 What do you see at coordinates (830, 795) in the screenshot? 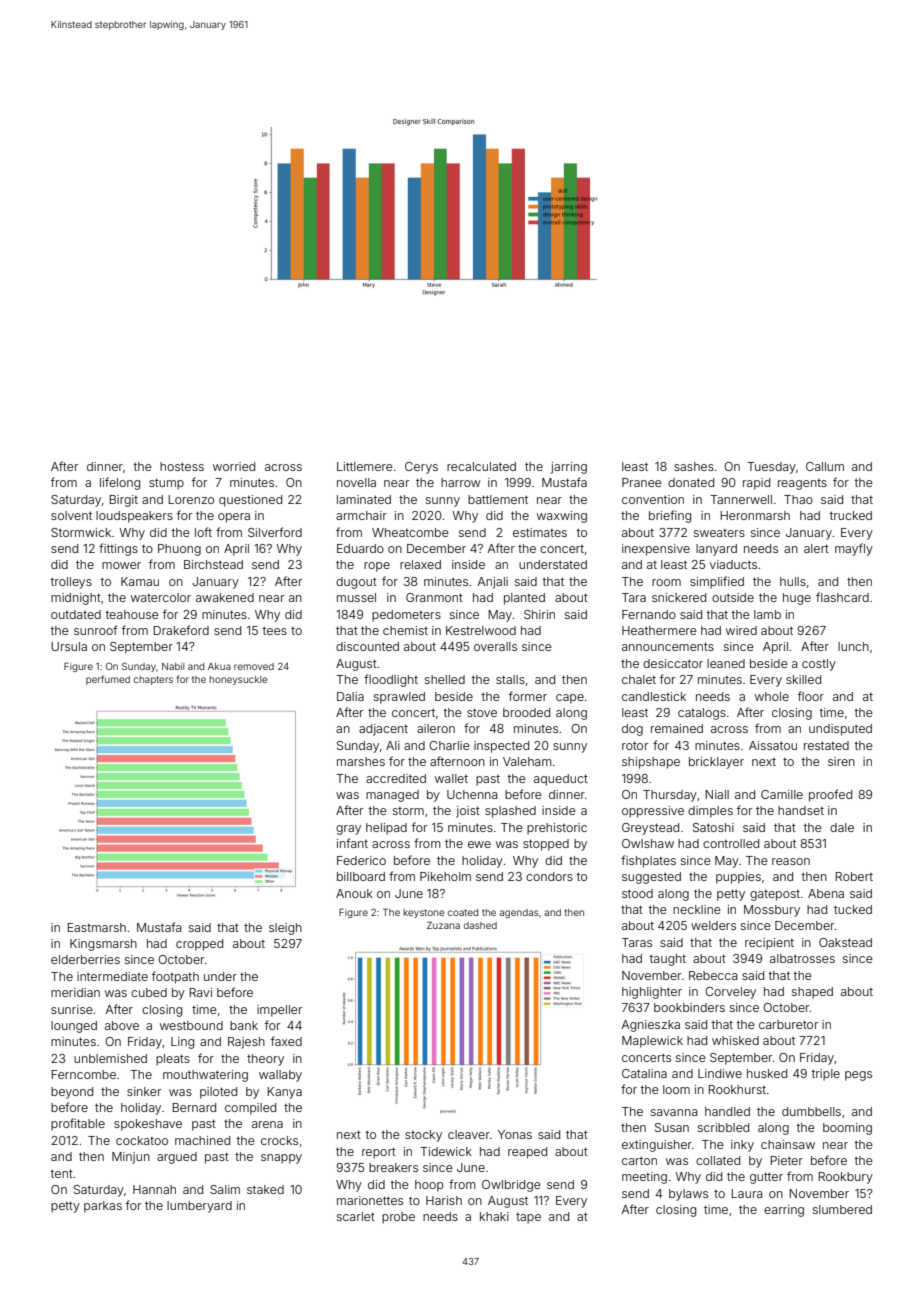
I see `proofed` at bounding box center [830, 795].
